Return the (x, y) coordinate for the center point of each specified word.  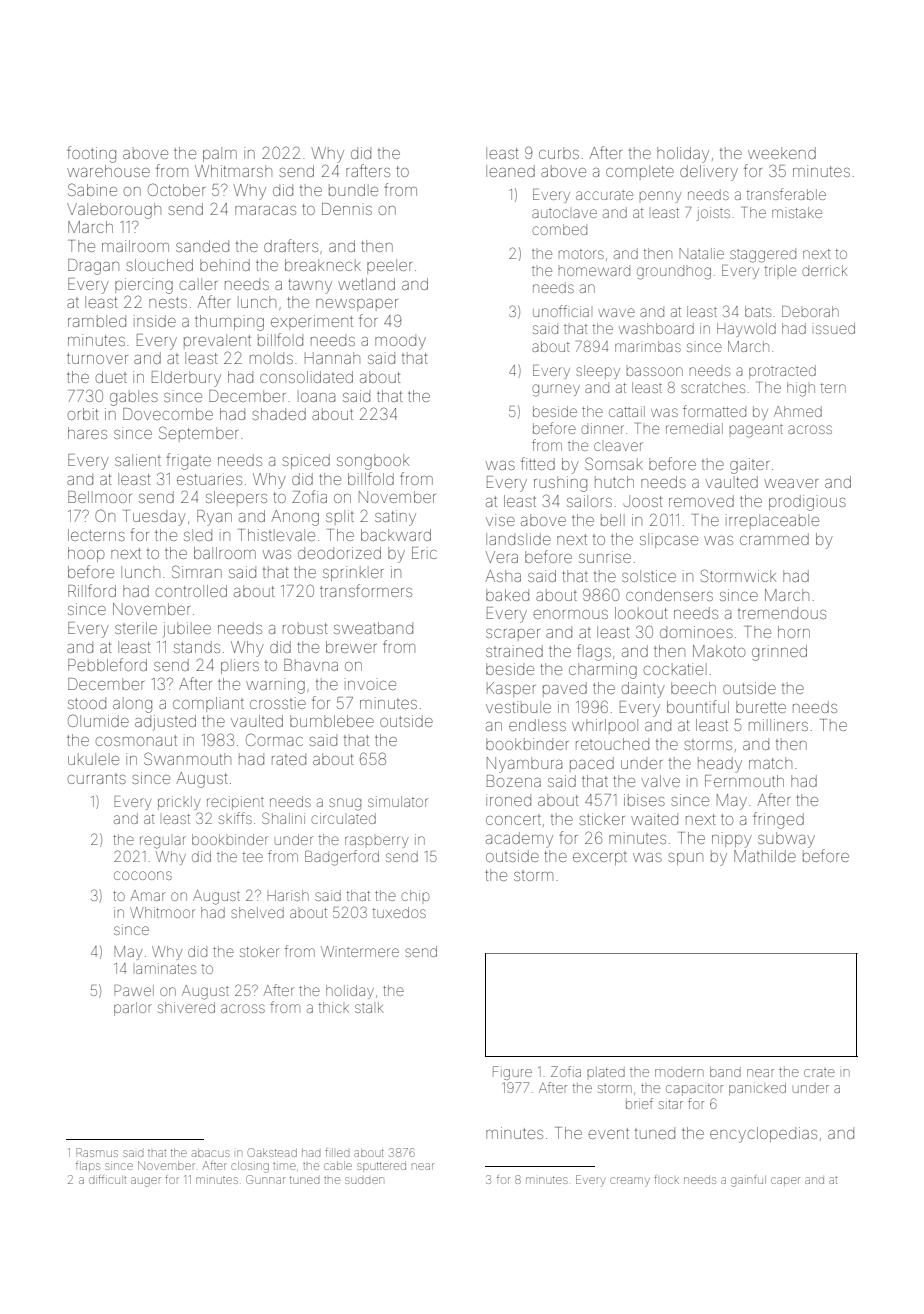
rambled (97, 321)
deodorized (339, 553)
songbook (373, 462)
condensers (669, 595)
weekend (782, 153)
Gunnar (265, 1179)
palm (220, 154)
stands (197, 647)
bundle (353, 190)
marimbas (648, 346)
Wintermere (360, 951)
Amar (147, 895)
